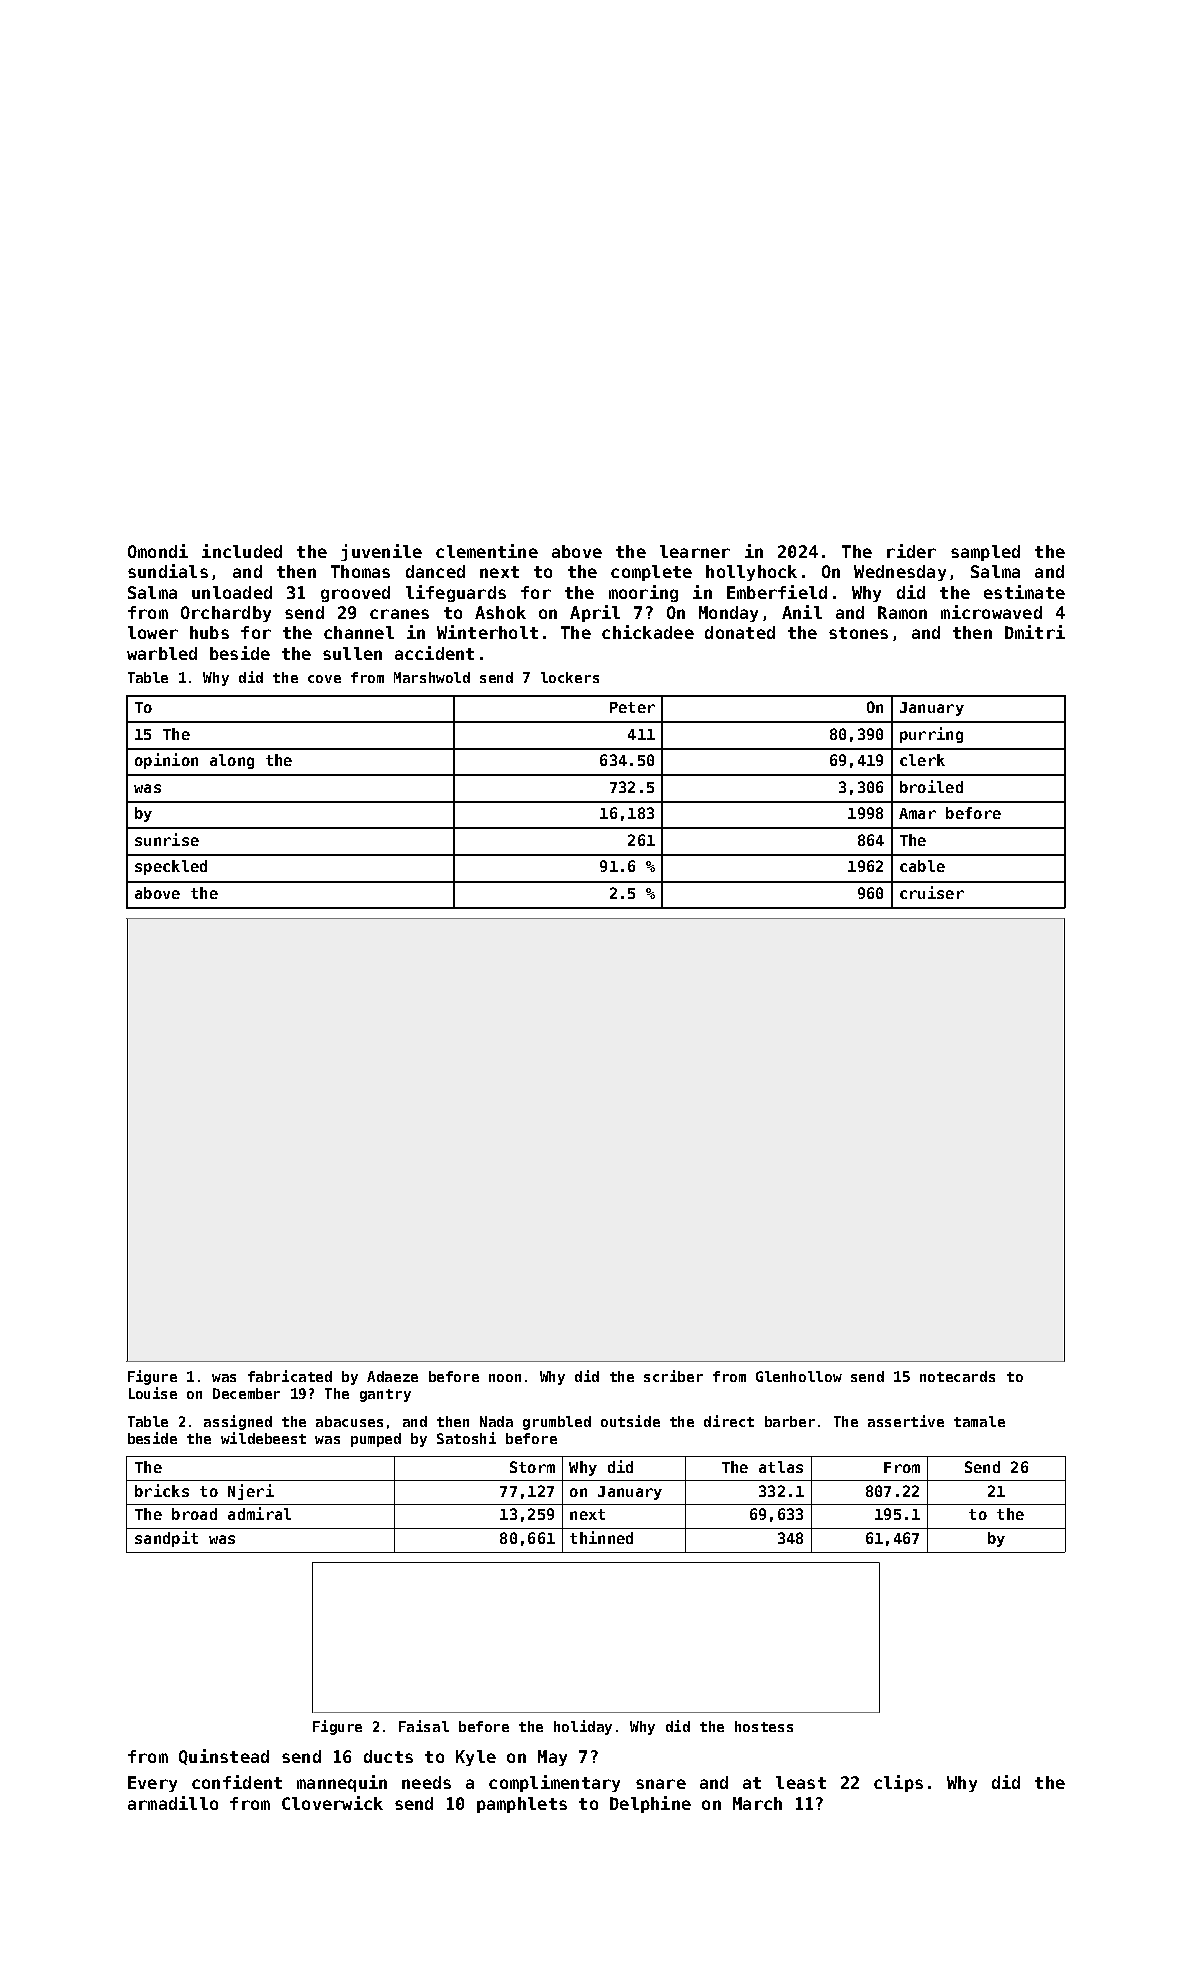 This image has width=1192, height=1963. What do you see at coordinates (858, 633) in the image?
I see `stones` at bounding box center [858, 633].
